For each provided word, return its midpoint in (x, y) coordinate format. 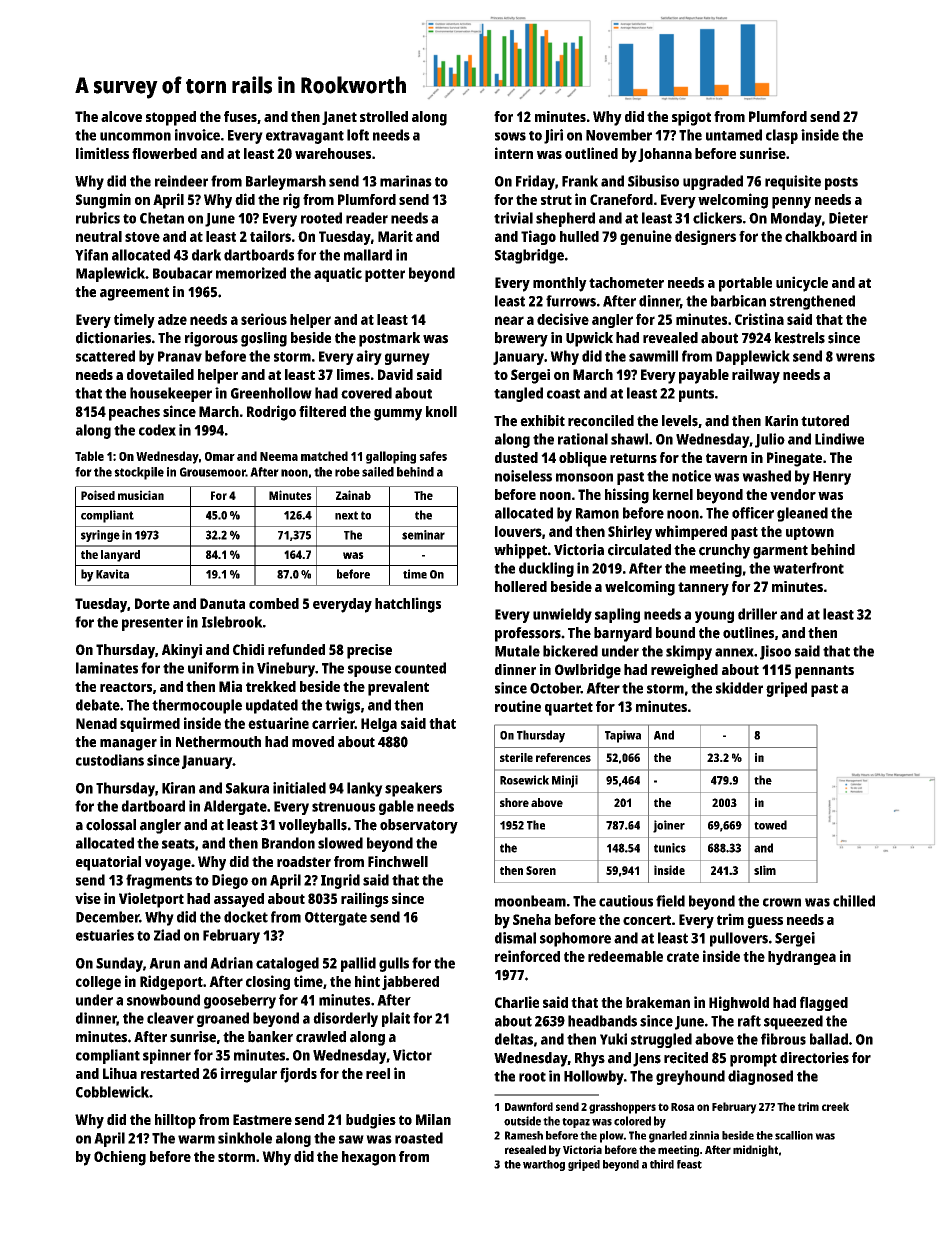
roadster (304, 861)
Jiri (553, 136)
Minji (565, 781)
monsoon (584, 477)
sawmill (653, 356)
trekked (271, 686)
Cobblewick (112, 1092)
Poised (98, 495)
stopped (171, 118)
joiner (669, 826)
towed (770, 825)
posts (841, 183)
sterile (516, 757)
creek (835, 1106)
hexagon (369, 1158)
